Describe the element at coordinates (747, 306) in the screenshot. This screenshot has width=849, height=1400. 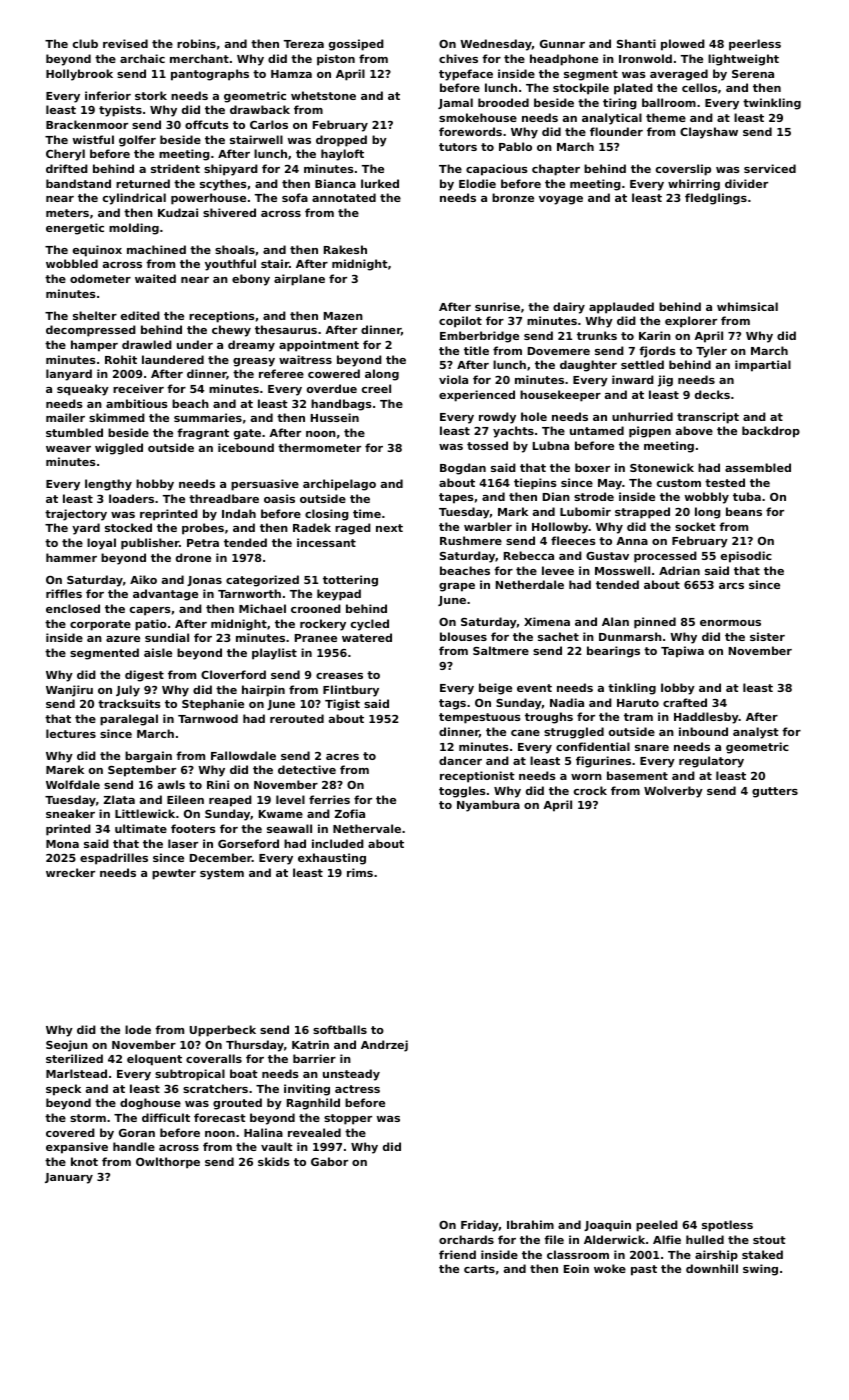
I see `whimsical` at that location.
